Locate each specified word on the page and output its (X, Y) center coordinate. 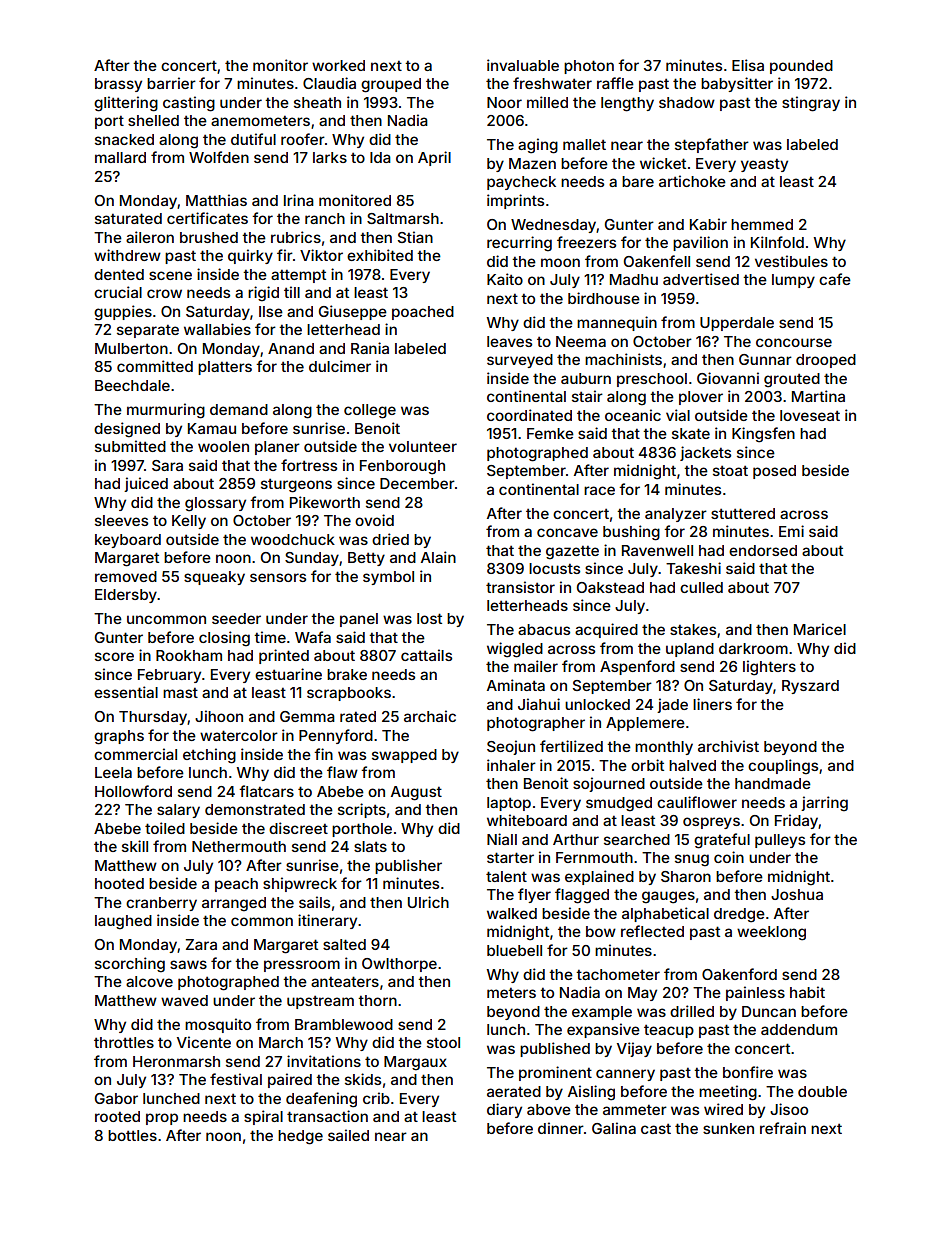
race (599, 490)
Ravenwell (657, 550)
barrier (171, 83)
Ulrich (428, 902)
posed (774, 472)
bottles (132, 1135)
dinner (561, 1128)
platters (225, 368)
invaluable (523, 65)
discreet (298, 828)
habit (807, 992)
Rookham (189, 655)
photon (589, 67)
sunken (728, 1128)
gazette (572, 553)
